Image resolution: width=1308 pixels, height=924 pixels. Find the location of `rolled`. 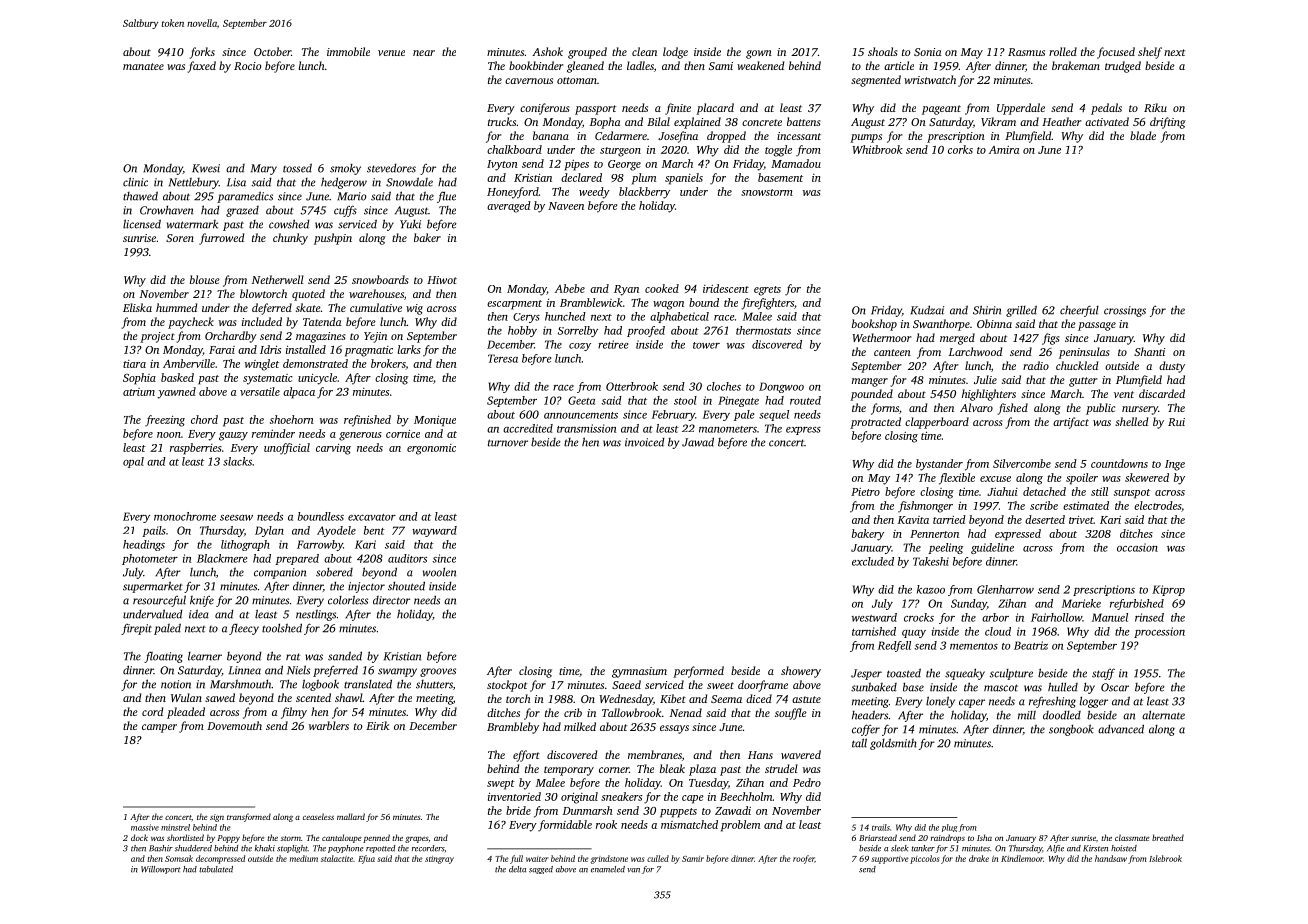

rolled is located at coordinates (1063, 51).
